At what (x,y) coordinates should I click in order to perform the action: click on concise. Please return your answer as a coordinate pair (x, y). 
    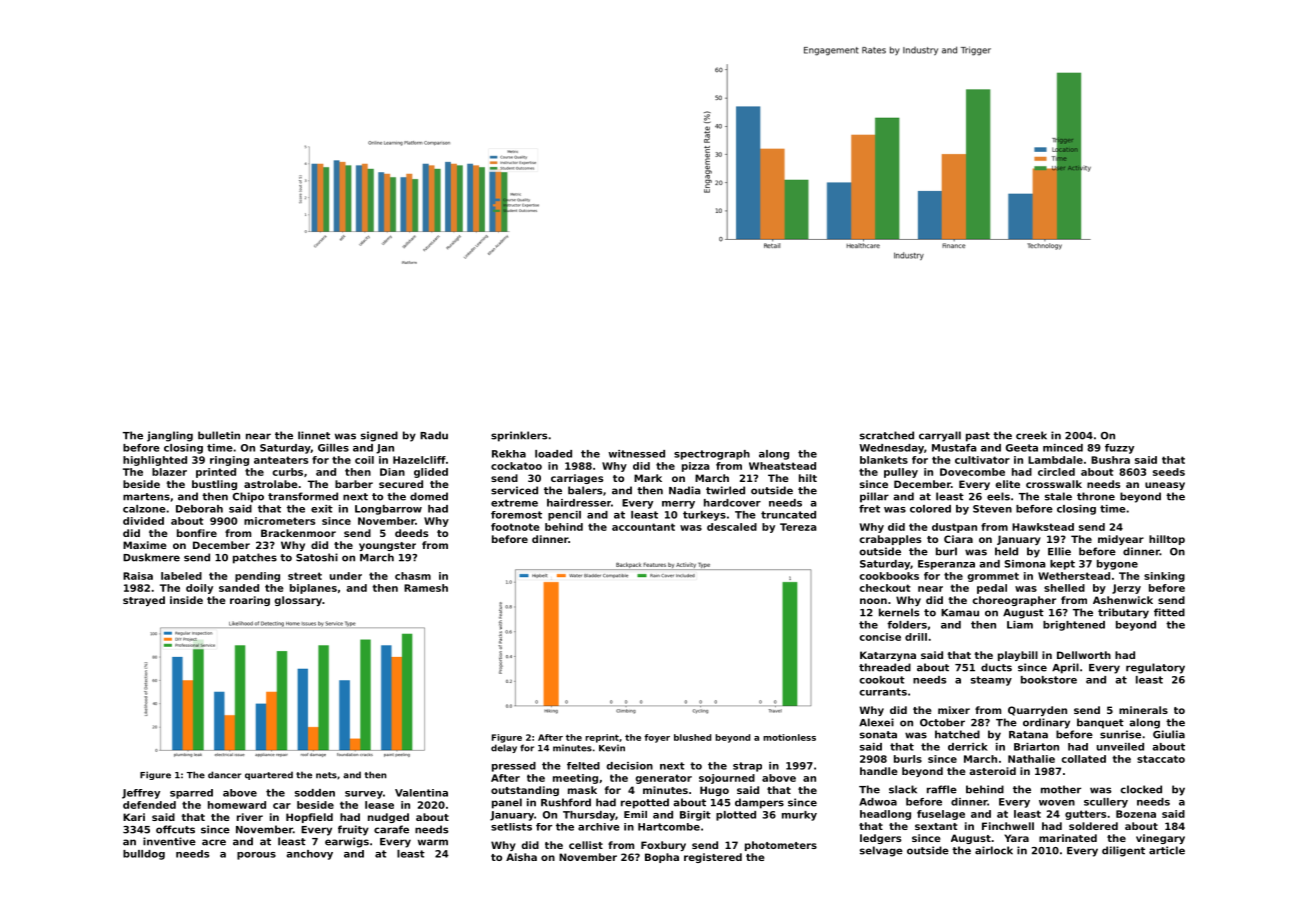
    Looking at the image, I should click on (880, 637).
